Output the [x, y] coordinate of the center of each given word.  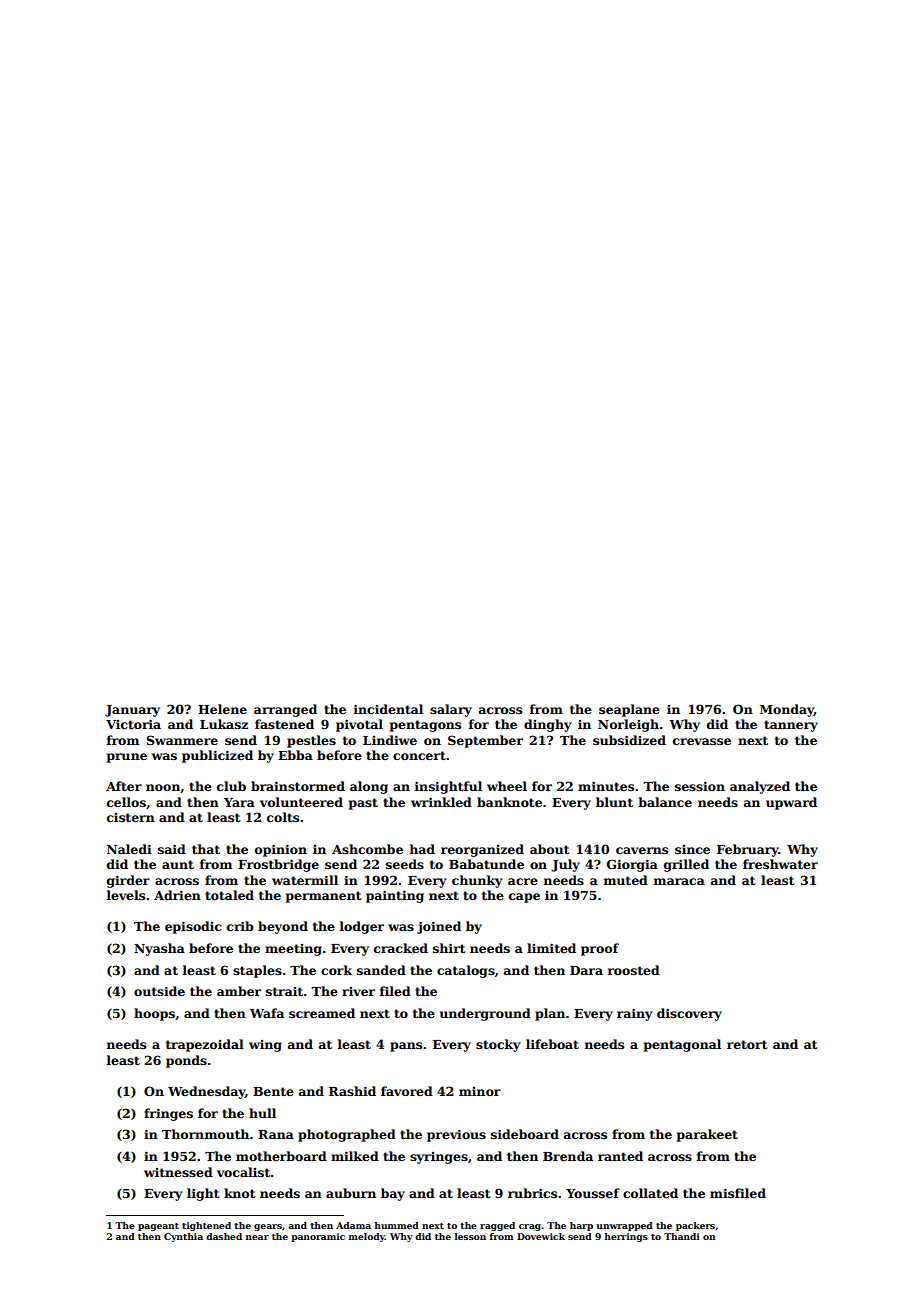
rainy [634, 1014]
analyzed [760, 787]
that [206, 849]
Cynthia [183, 1237]
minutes [606, 786]
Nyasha [159, 949]
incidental [388, 709]
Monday [787, 710]
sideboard [525, 1134]
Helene [222, 709]
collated [650, 1193]
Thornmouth [205, 1134]
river [358, 991]
